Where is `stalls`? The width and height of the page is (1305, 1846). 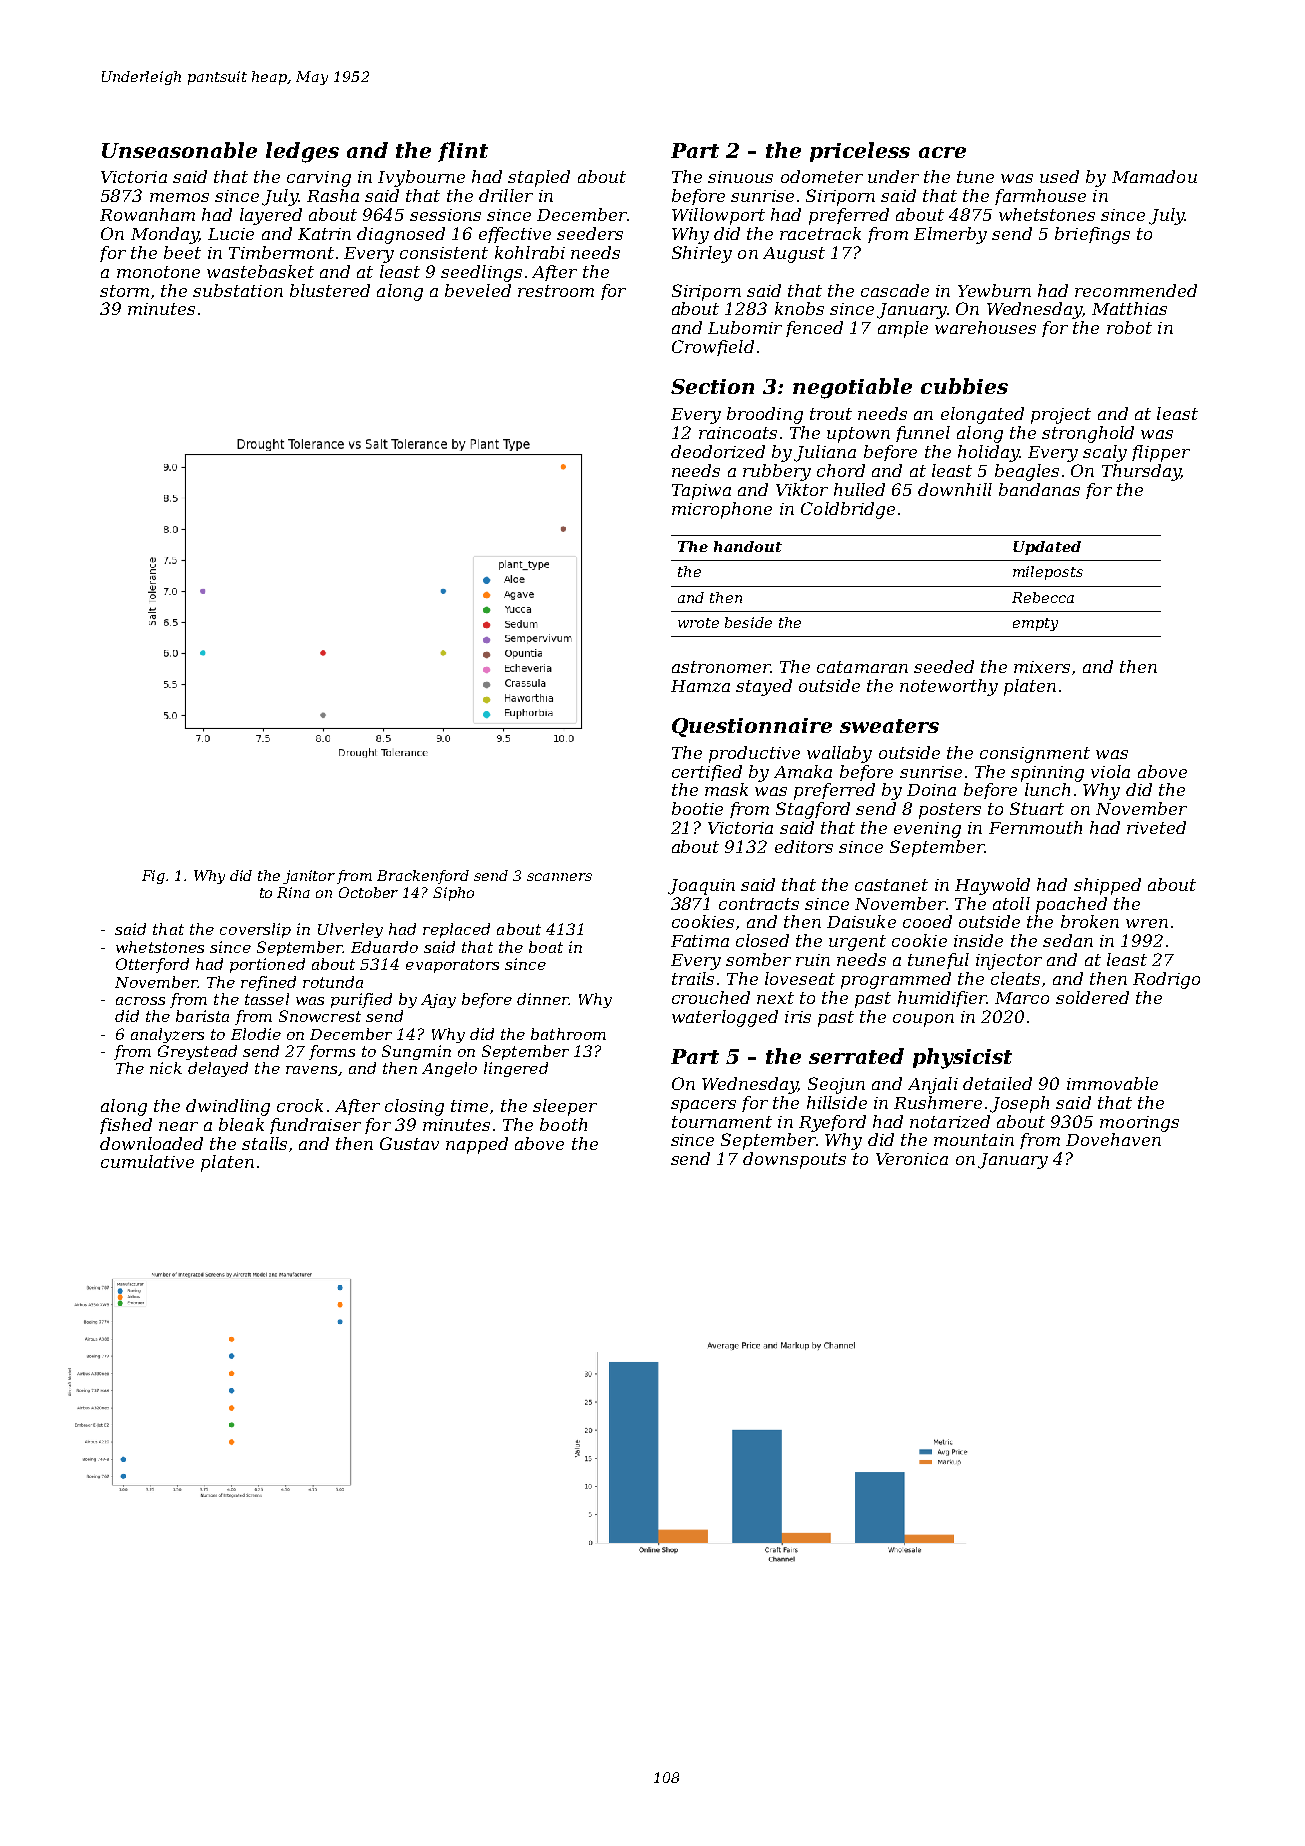 stalls is located at coordinates (264, 1143).
